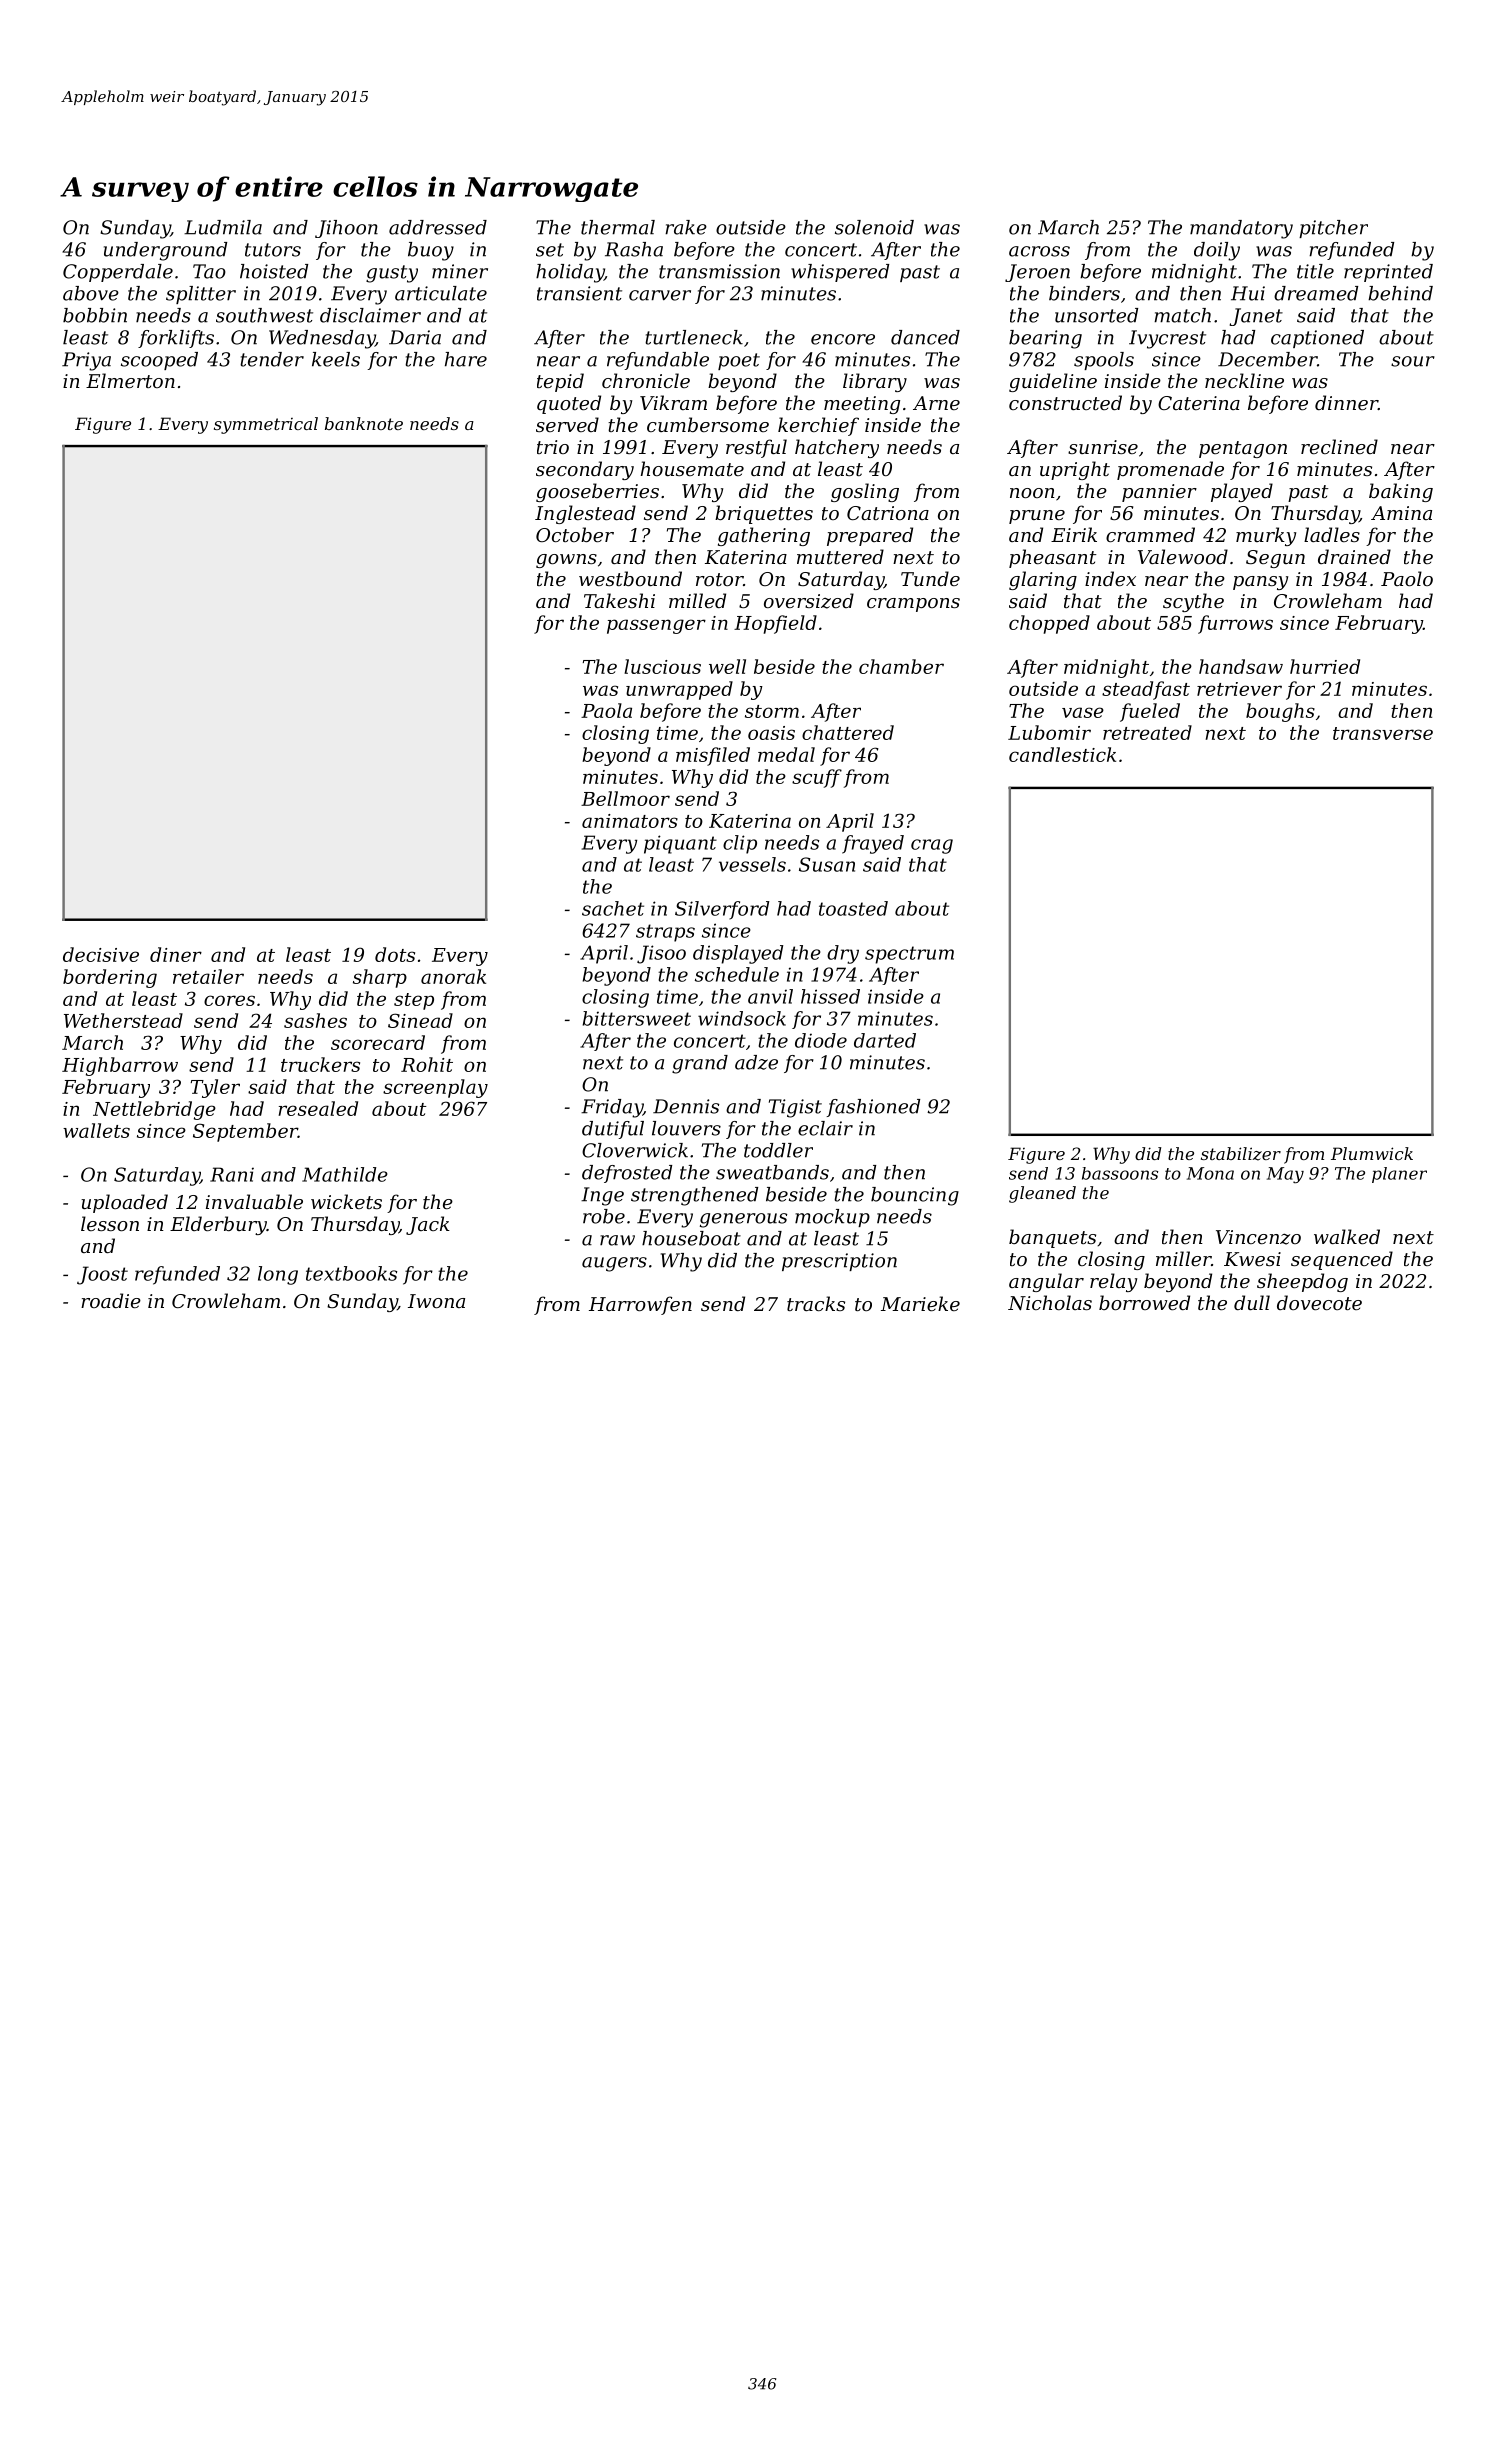 This document has width=1496, height=2464. I want to click on unwrapped, so click(679, 690).
